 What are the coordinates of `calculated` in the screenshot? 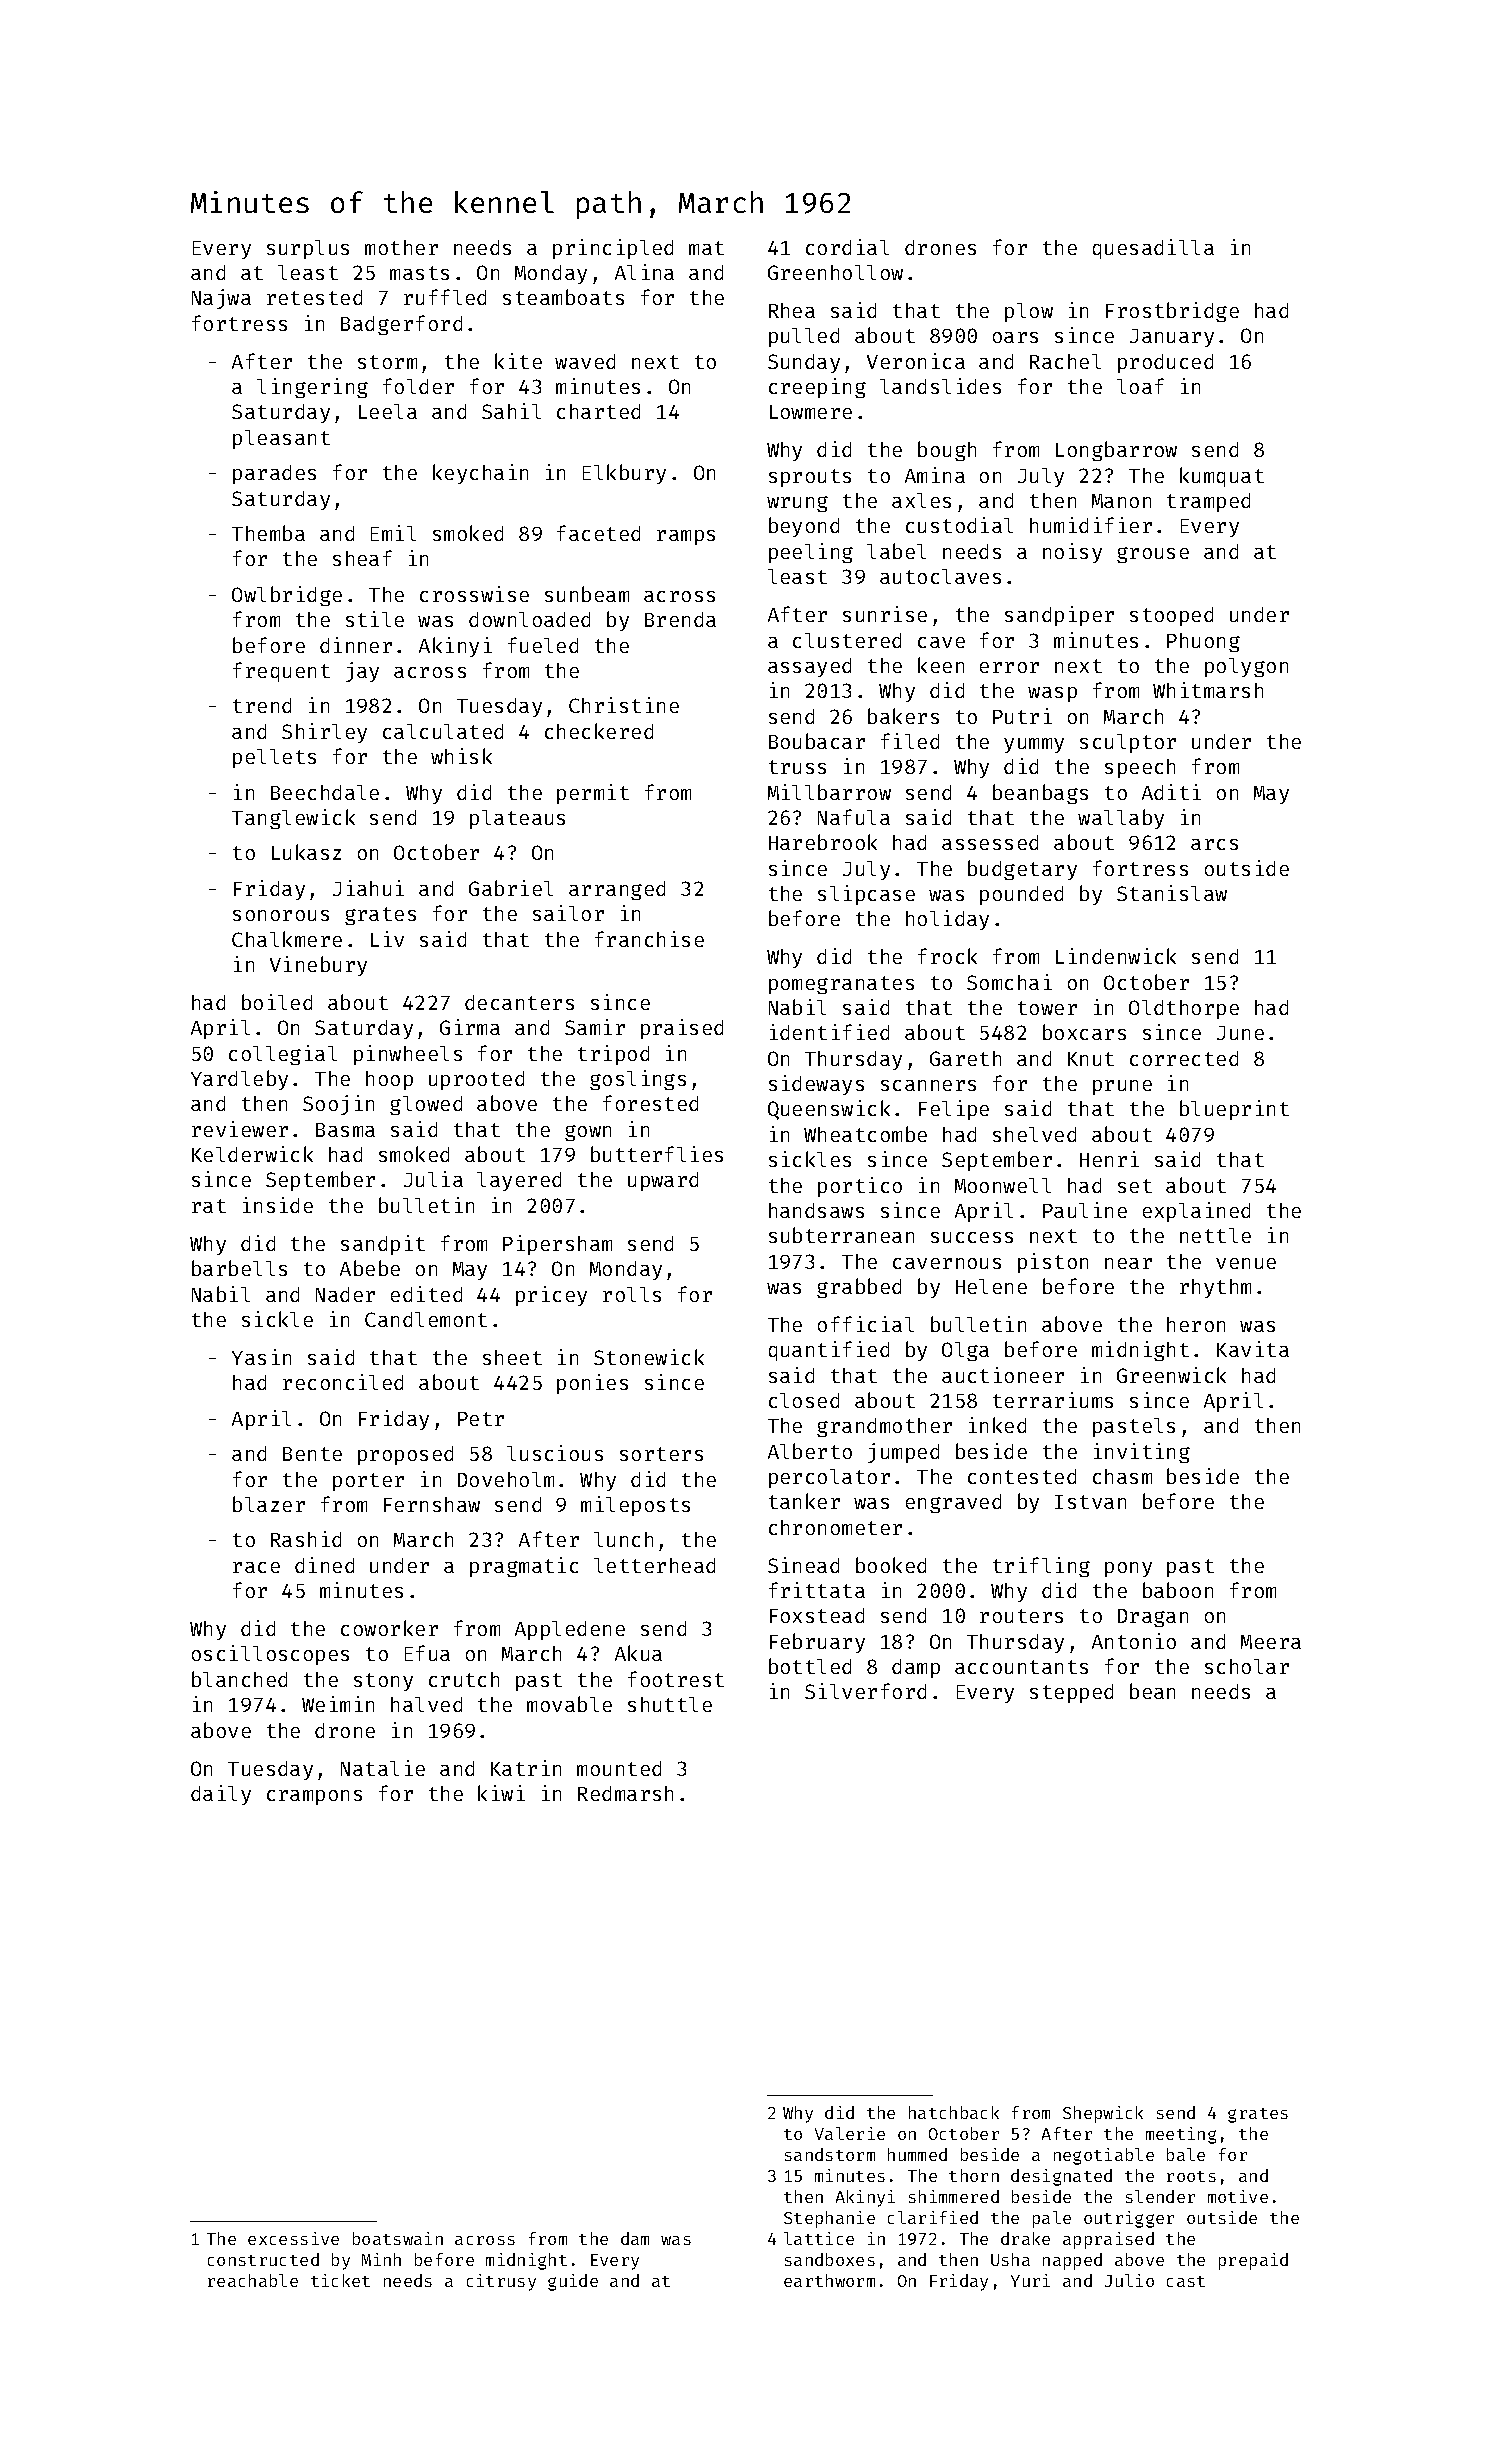 It's located at (443, 731).
